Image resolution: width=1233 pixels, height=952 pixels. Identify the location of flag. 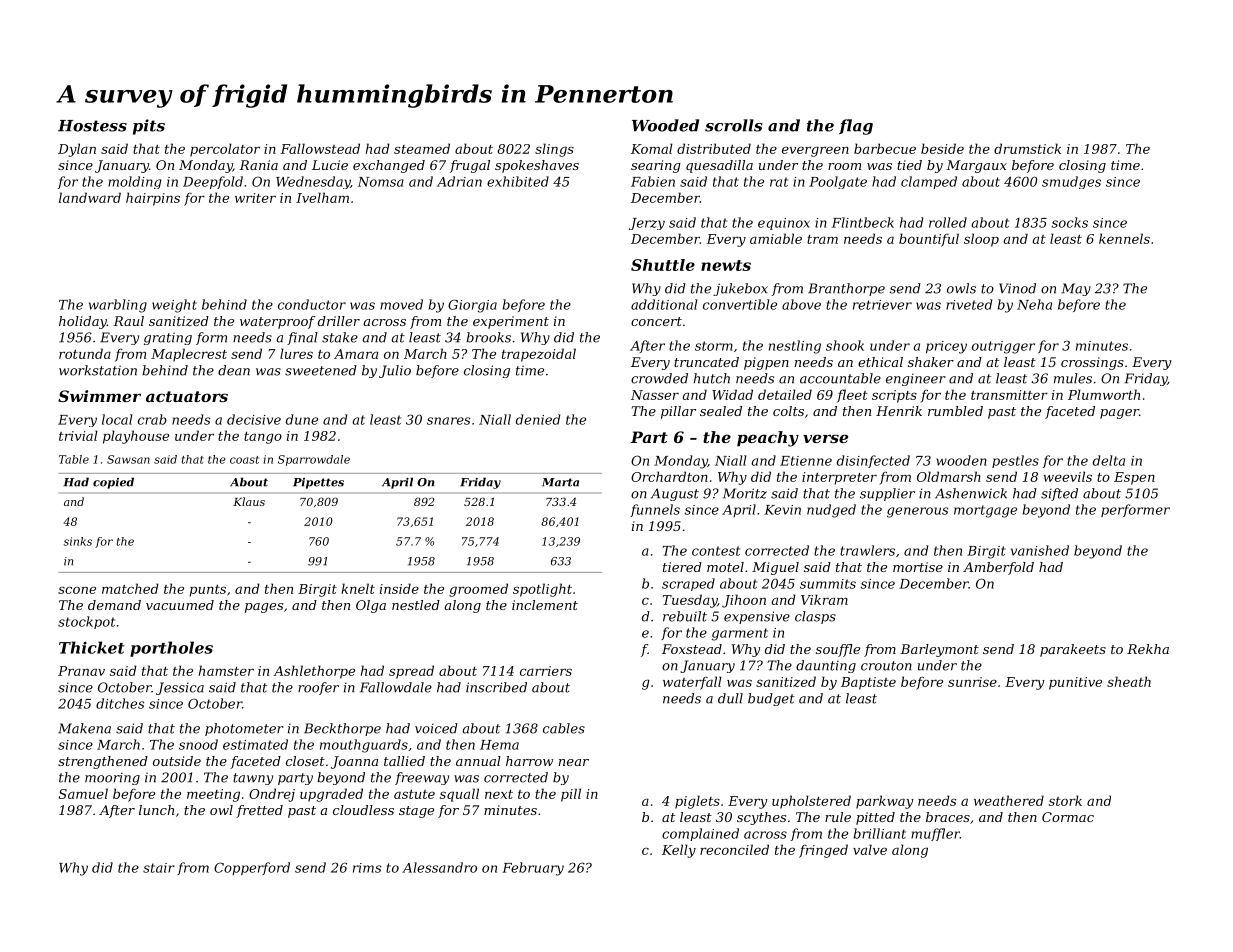
(856, 127).
